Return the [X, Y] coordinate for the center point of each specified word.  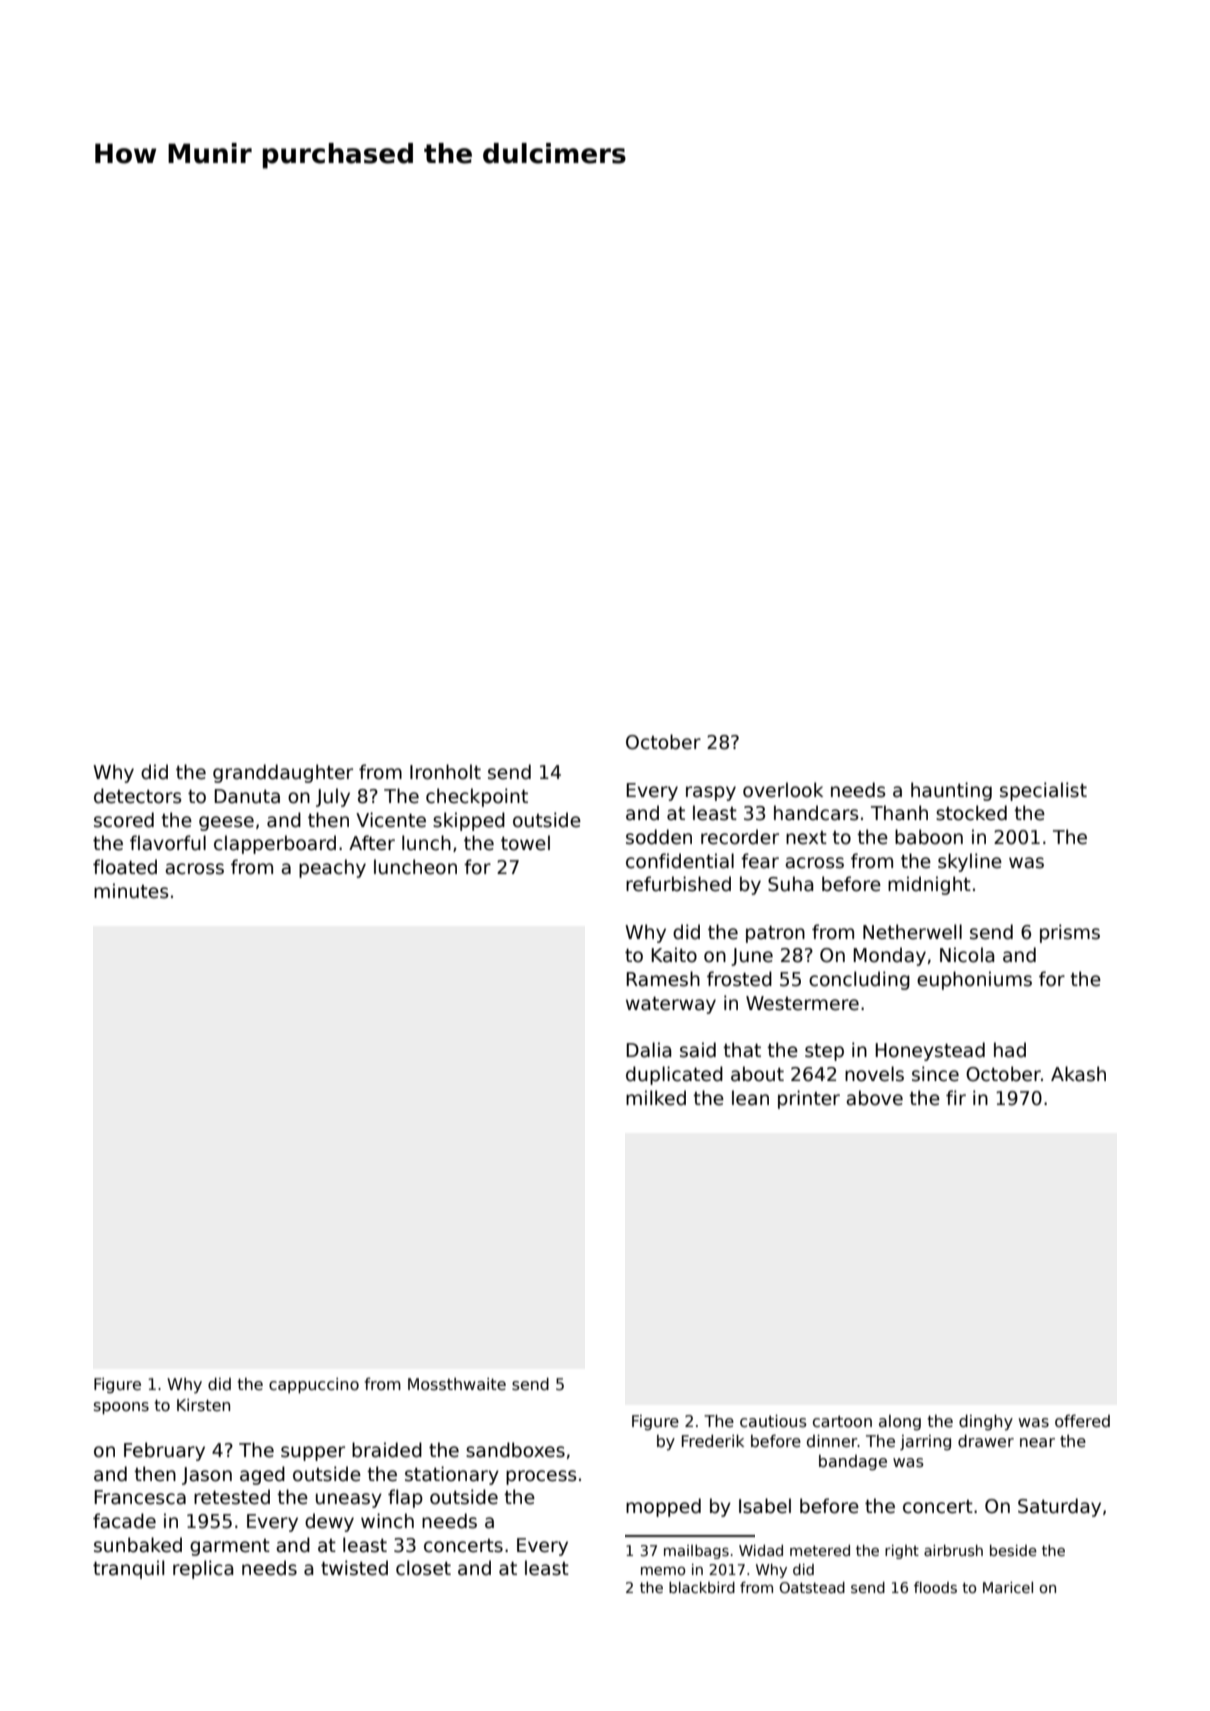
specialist [1043, 791]
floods [935, 1587]
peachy [332, 868]
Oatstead [812, 1587]
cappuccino [314, 1386]
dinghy [986, 1423]
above [874, 1098]
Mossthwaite [457, 1384]
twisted [354, 1568]
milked [656, 1098]
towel [525, 843]
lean [750, 1098]
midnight [929, 885]
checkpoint [477, 797]
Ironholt [445, 772]
